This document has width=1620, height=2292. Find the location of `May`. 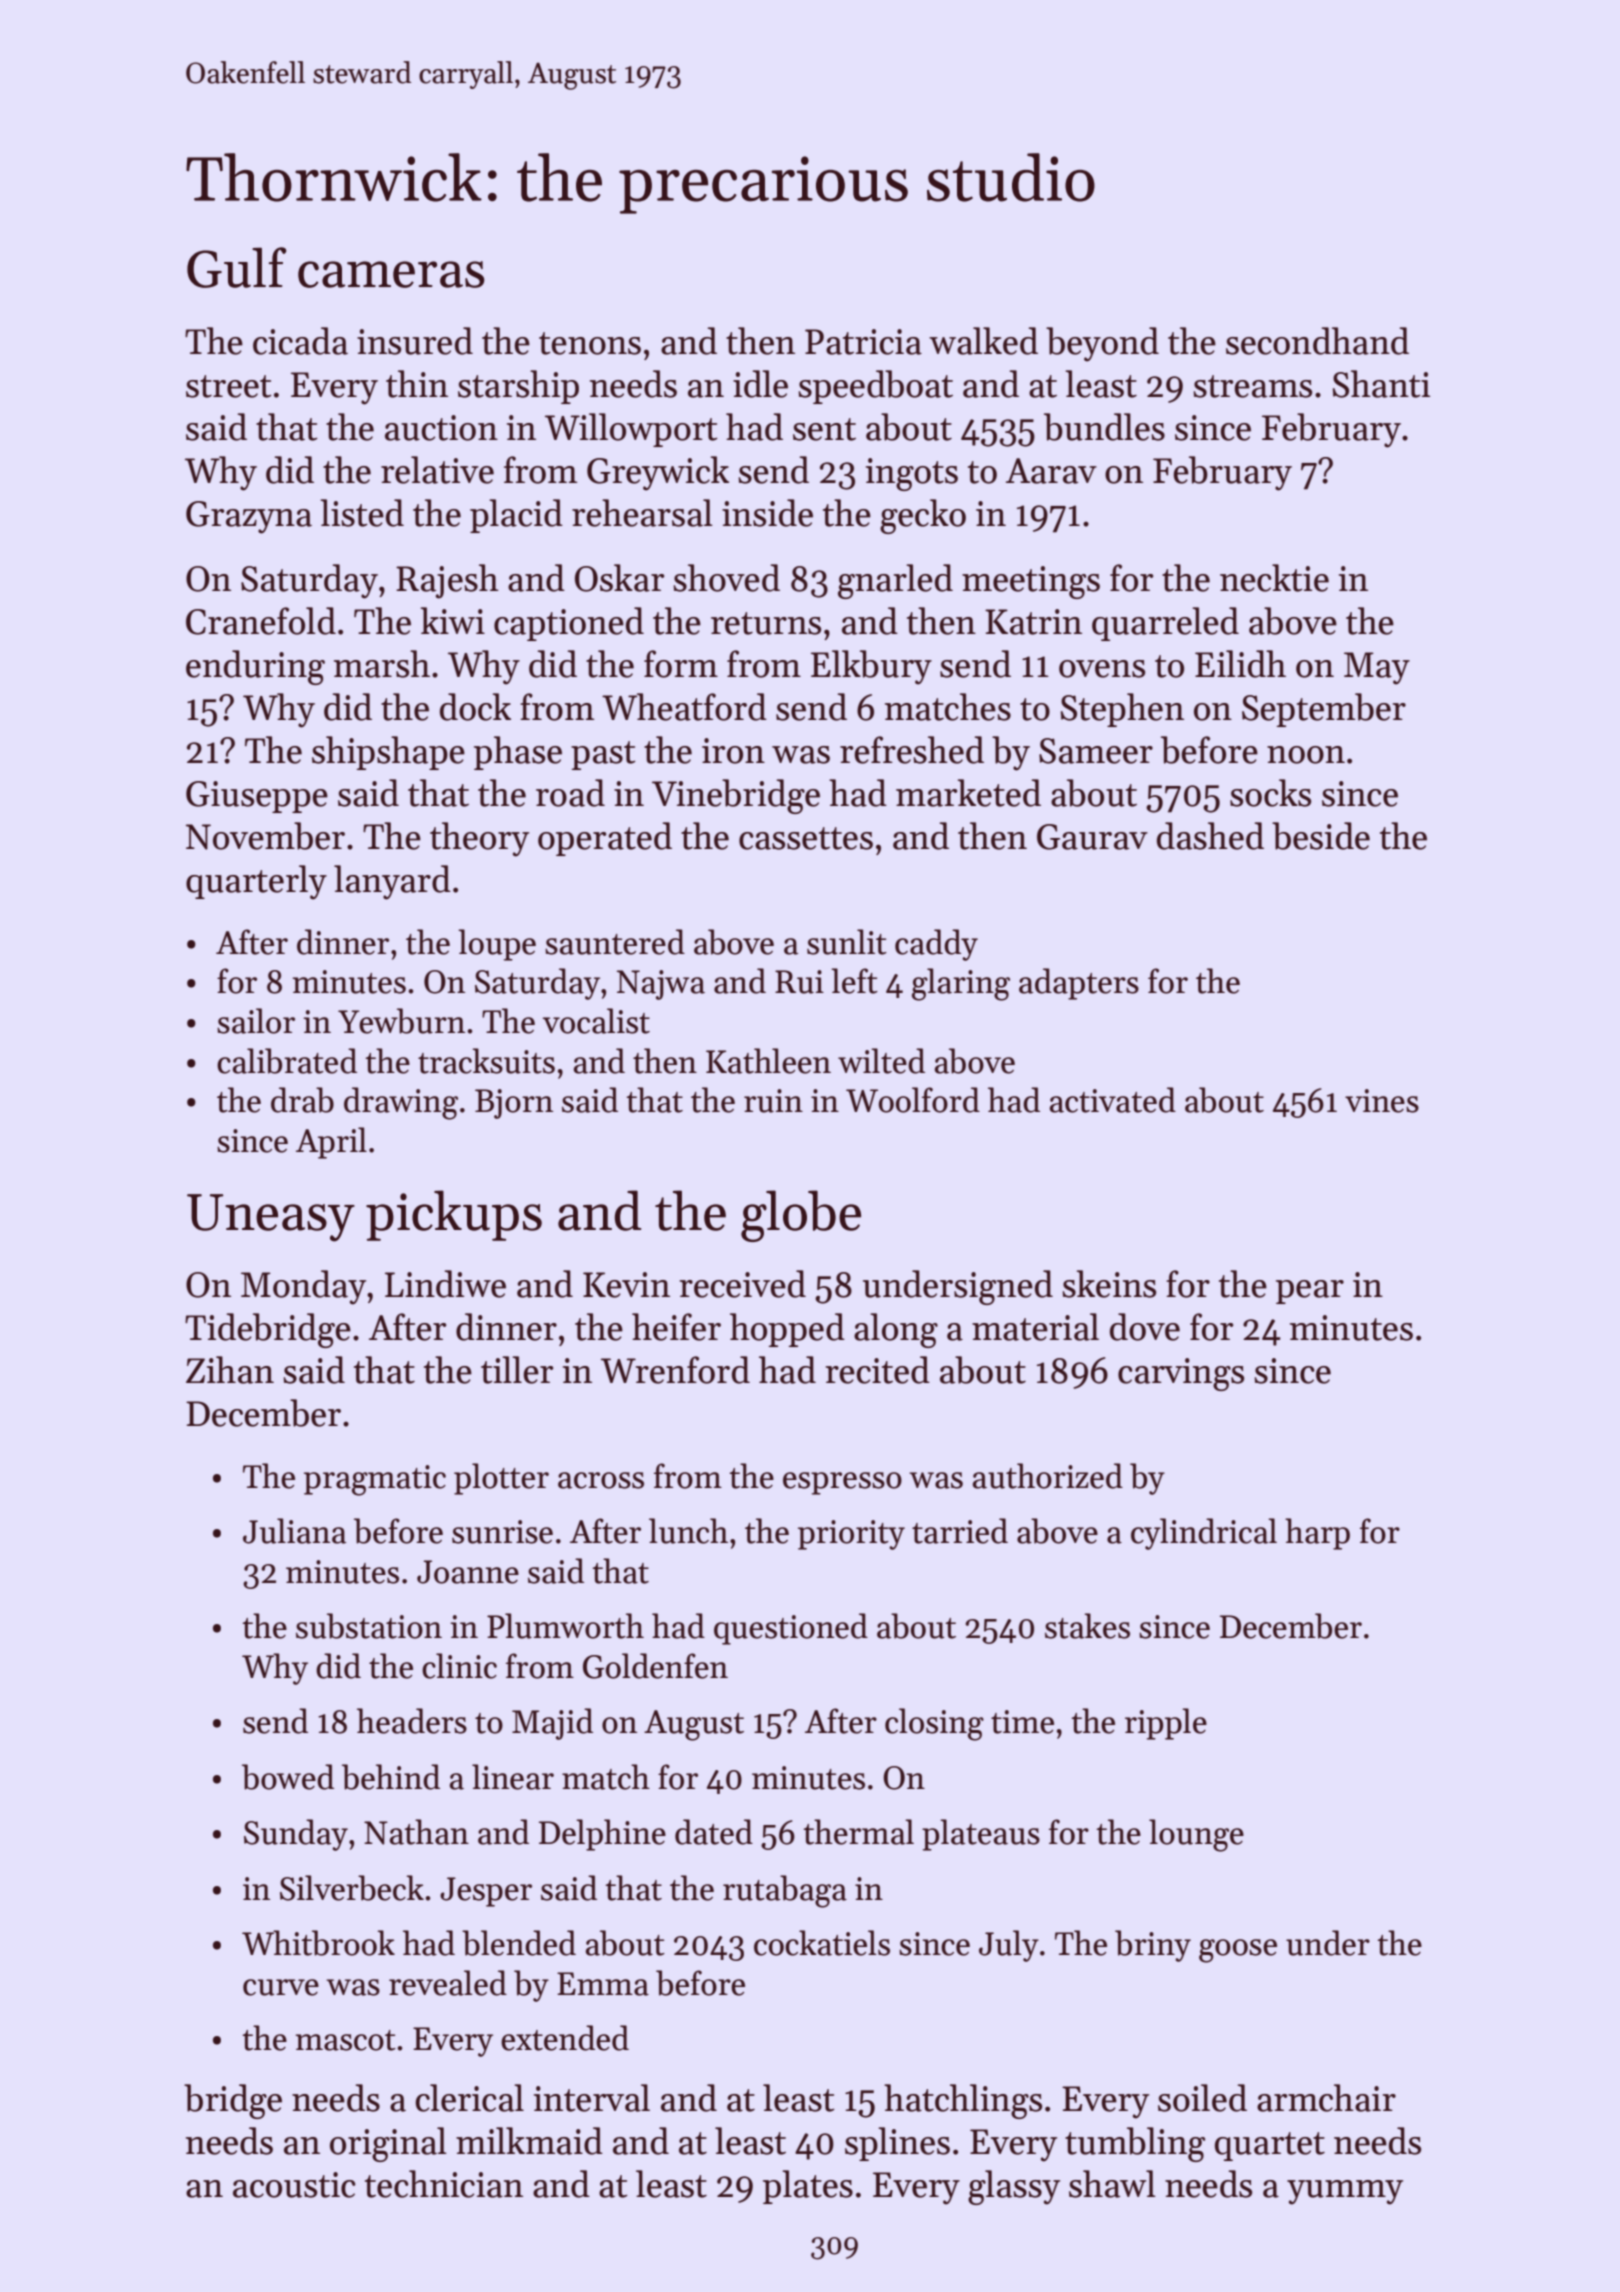

May is located at coordinates (1377, 668).
